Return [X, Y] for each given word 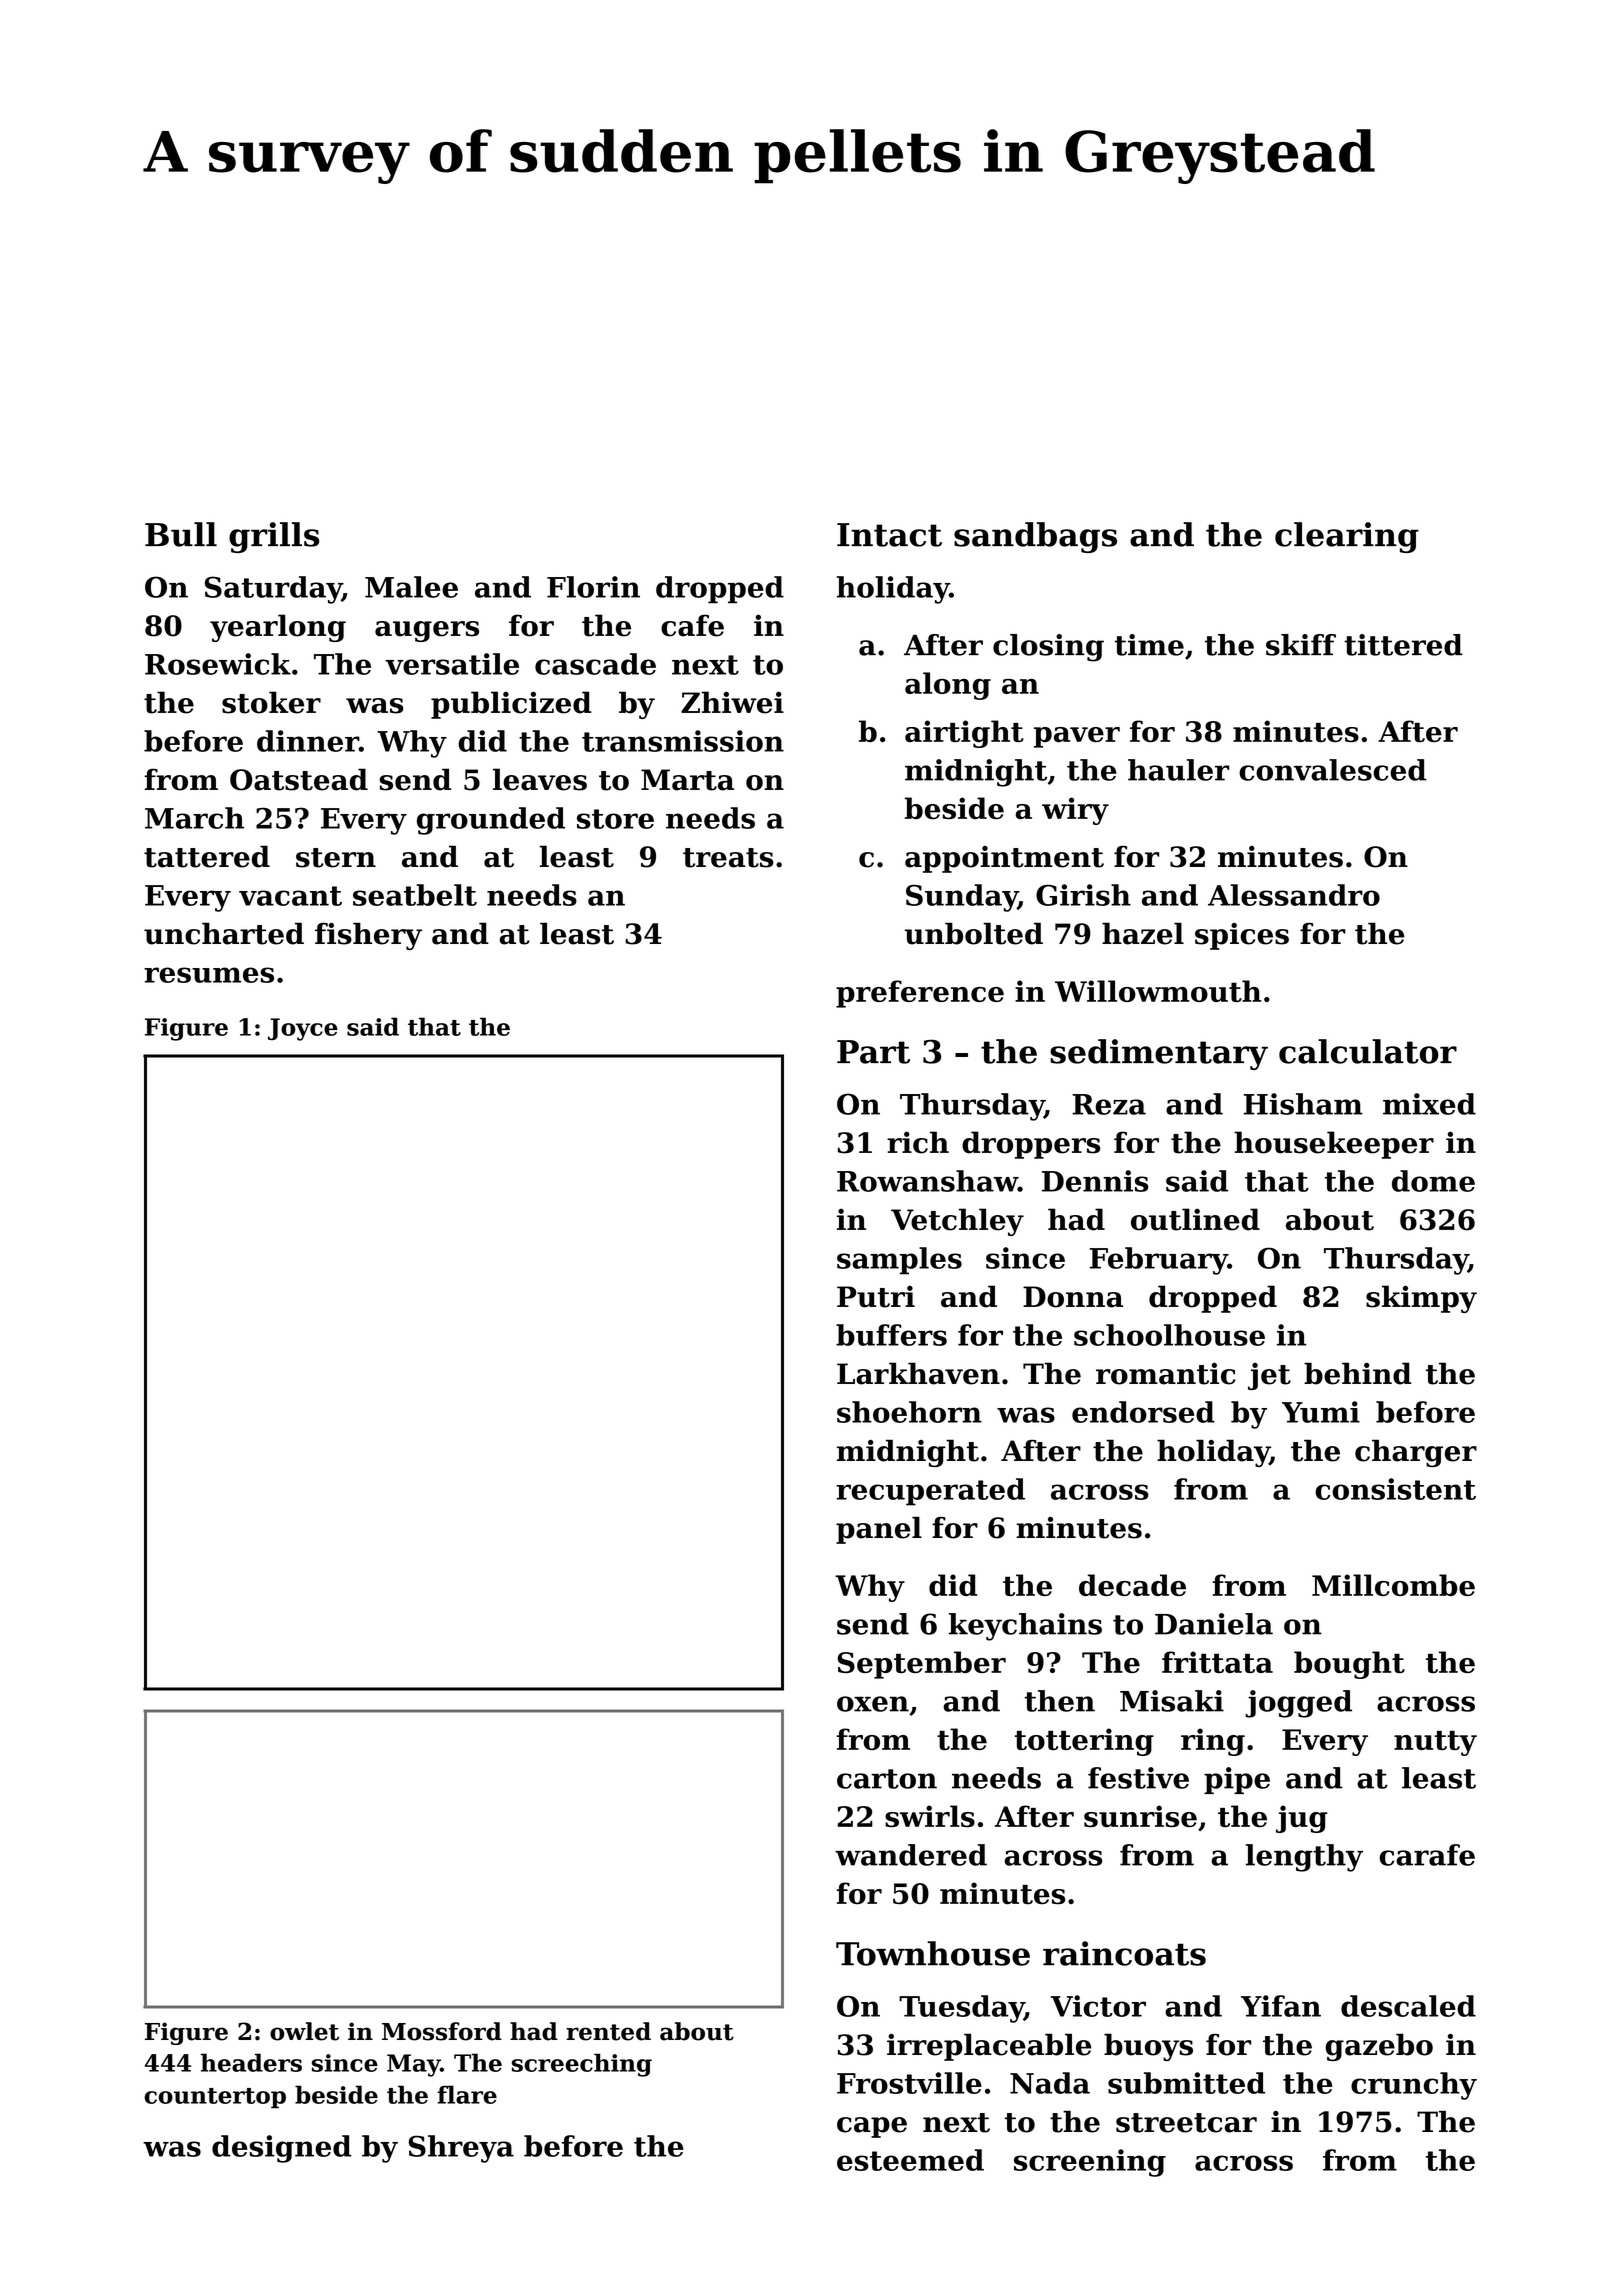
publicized [511, 705]
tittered [1403, 645]
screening [1090, 2163]
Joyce [303, 1029]
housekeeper [1334, 1145]
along [948, 686]
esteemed [910, 2160]
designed [281, 2149]
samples [899, 1261]
